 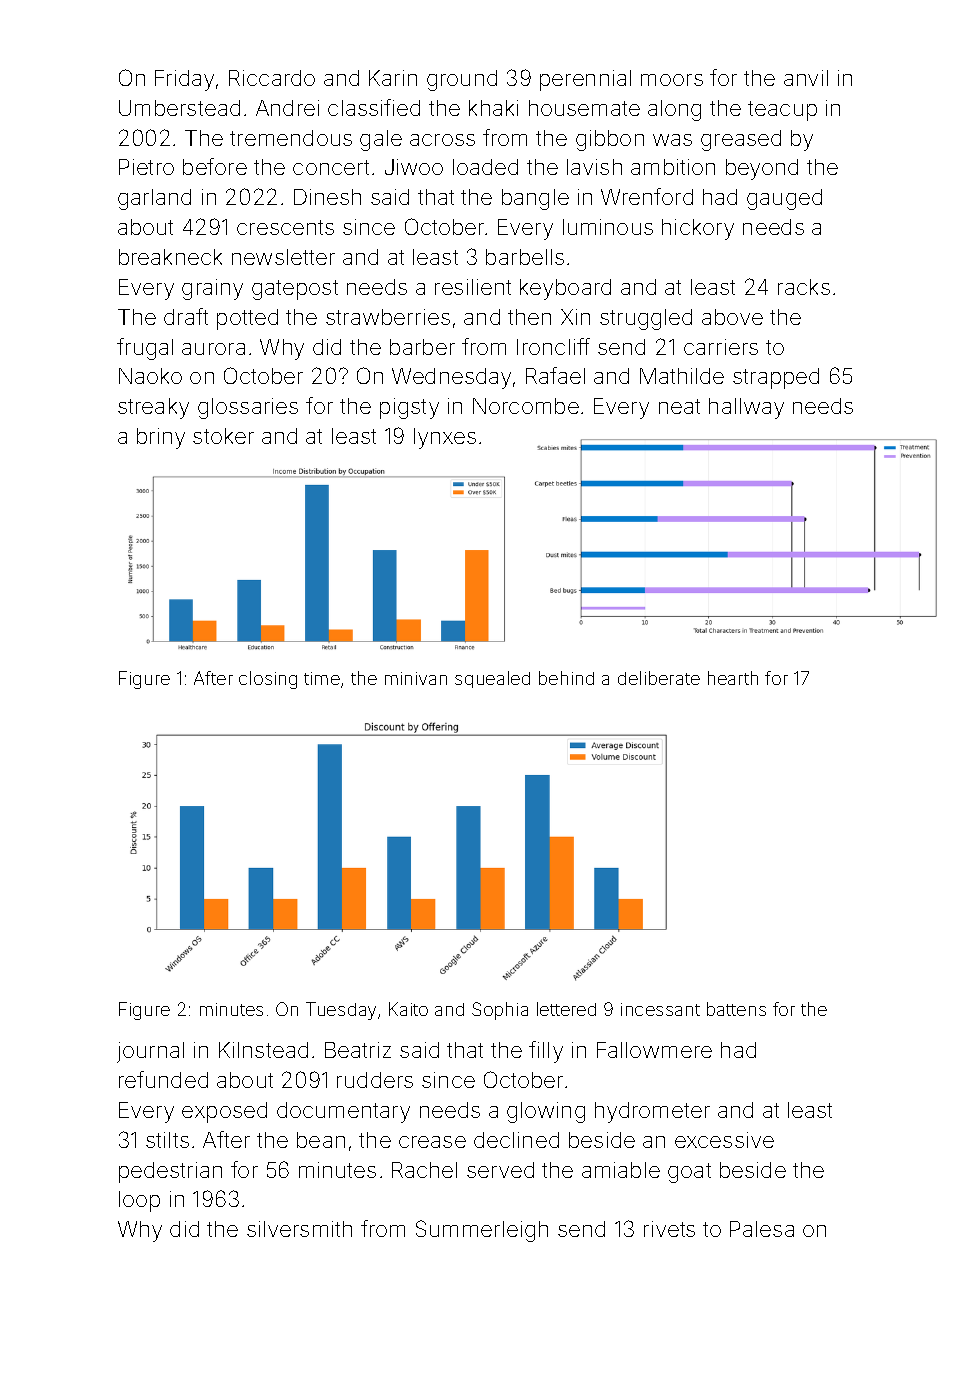 What do you see at coordinates (299, 1229) in the document?
I see `silversmith` at bounding box center [299, 1229].
